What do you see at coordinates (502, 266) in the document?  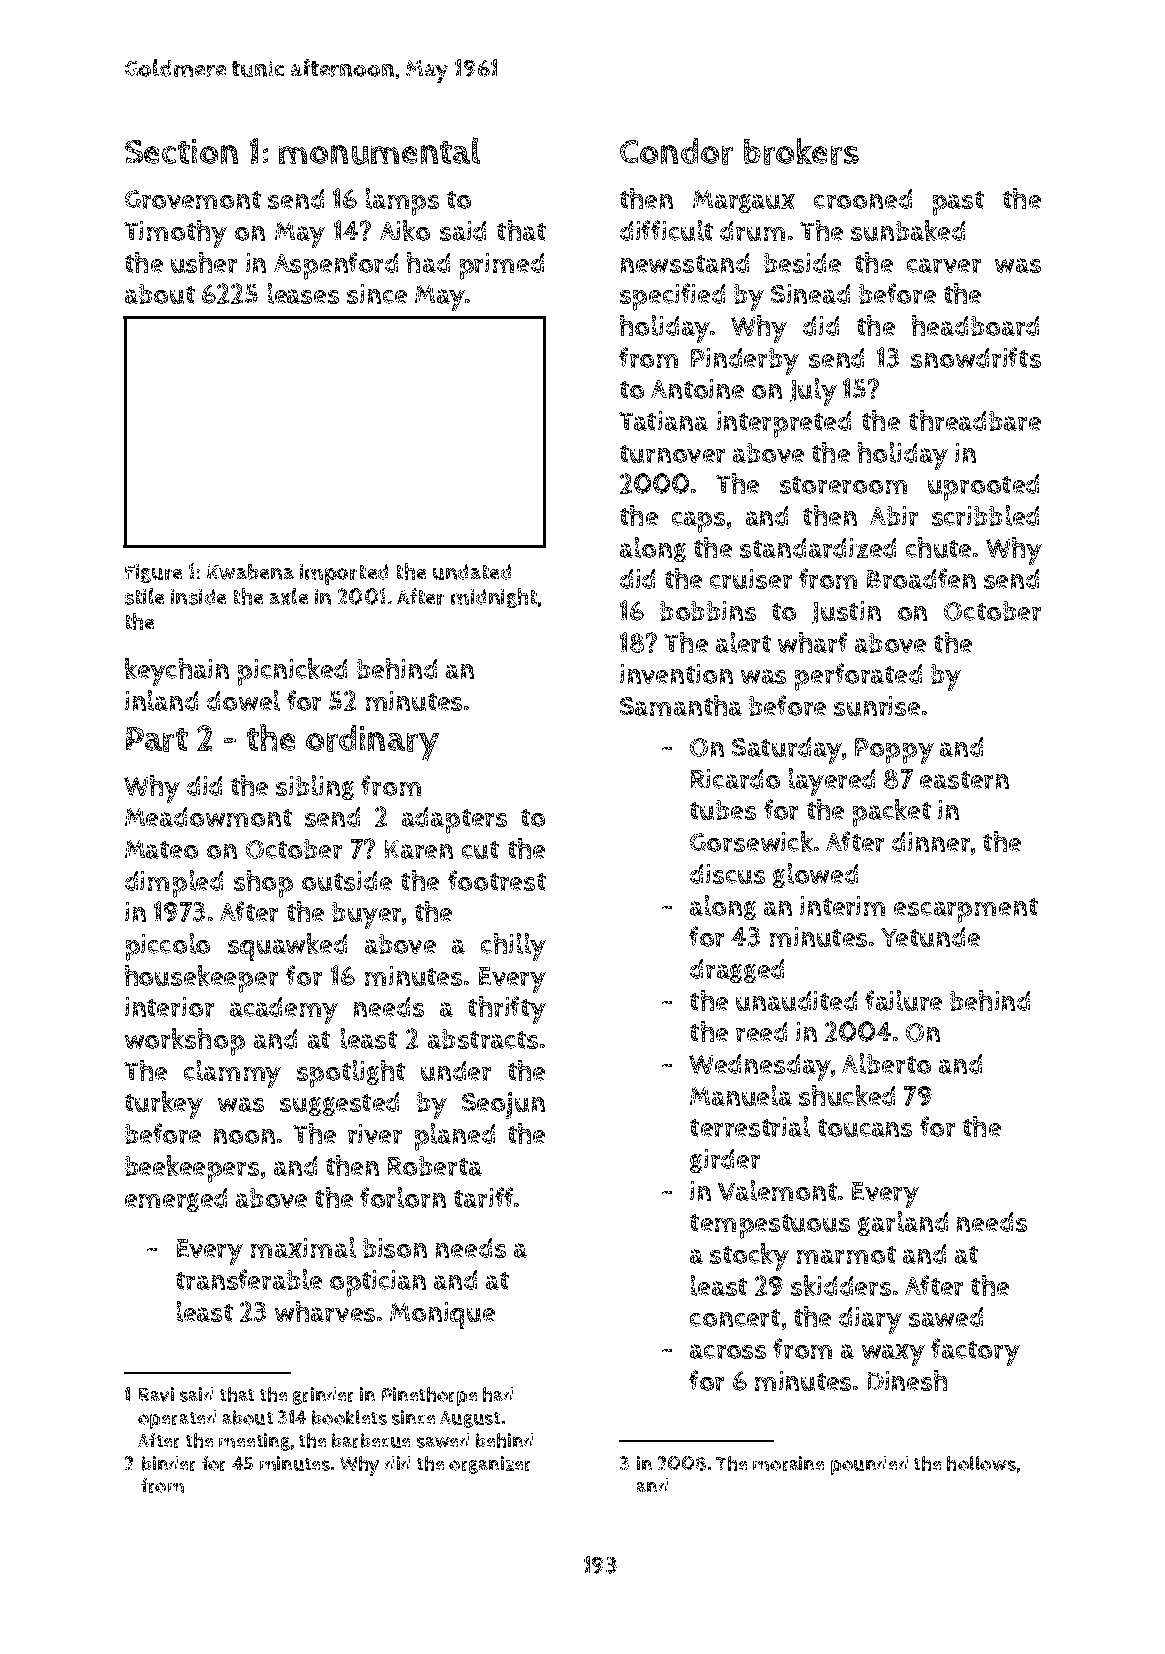 I see `primed` at bounding box center [502, 266].
